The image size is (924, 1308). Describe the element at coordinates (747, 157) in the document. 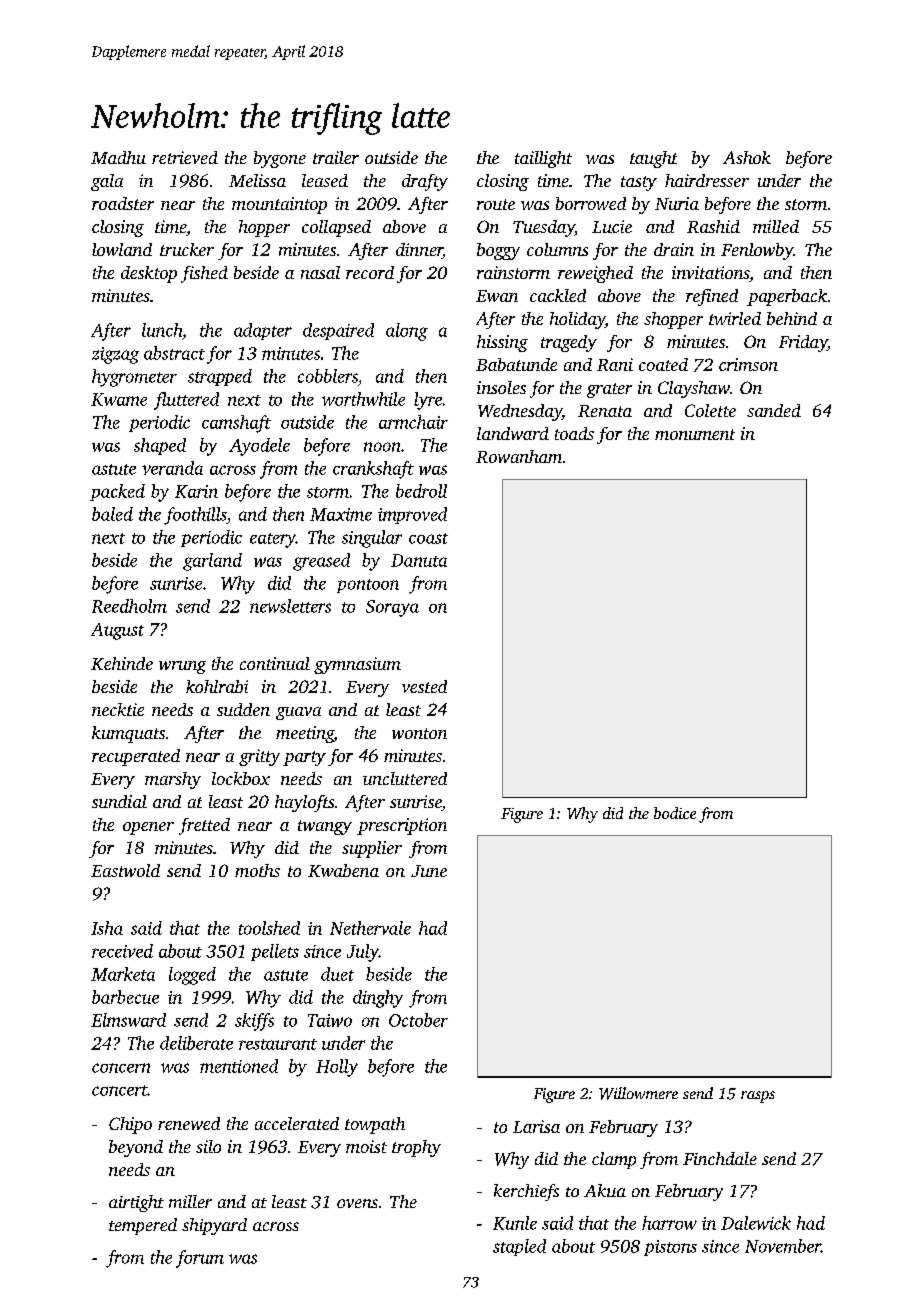

I see `Ashok` at that location.
